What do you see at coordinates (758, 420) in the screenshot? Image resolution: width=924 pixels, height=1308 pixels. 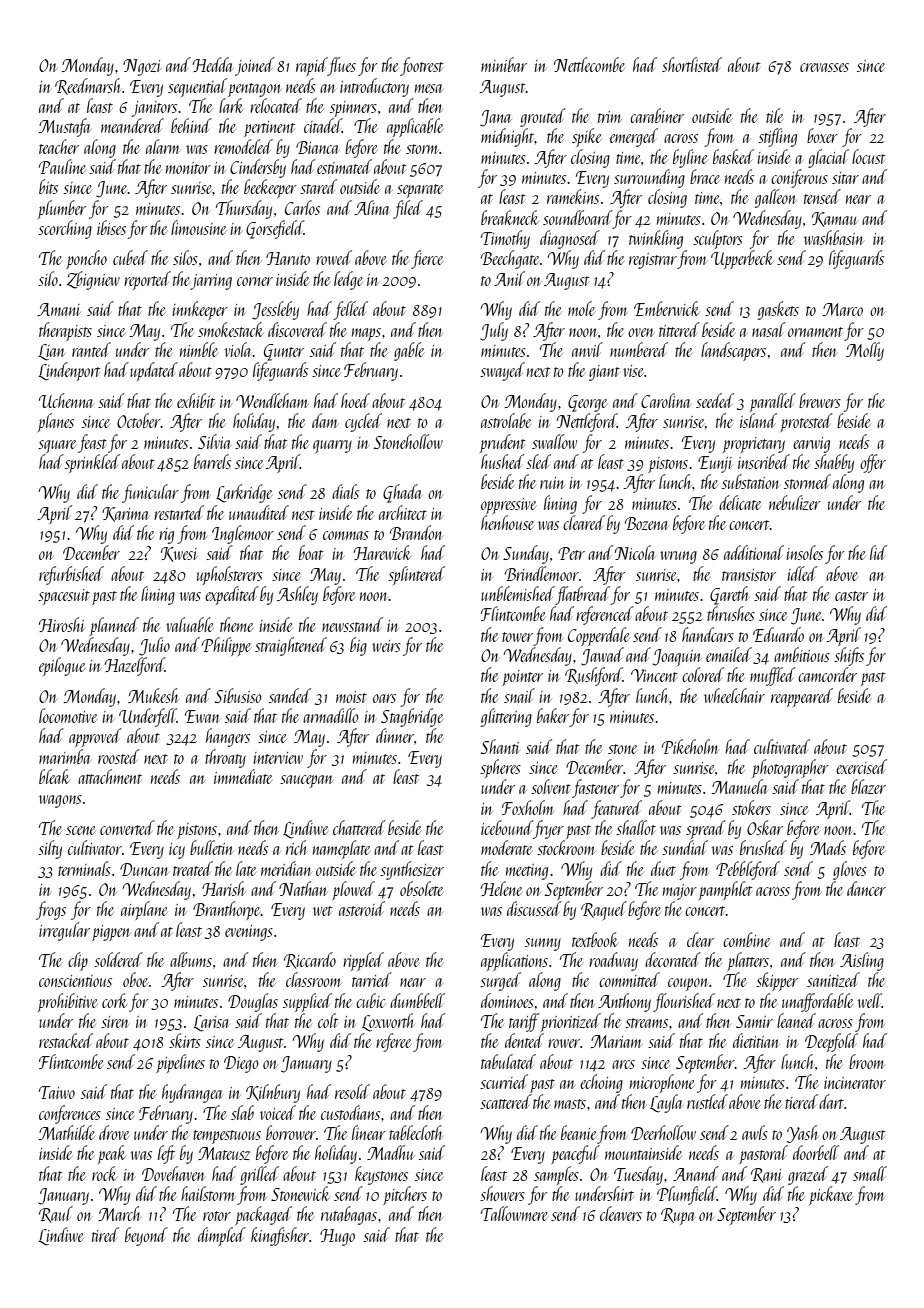 I see `island` at bounding box center [758, 420].
